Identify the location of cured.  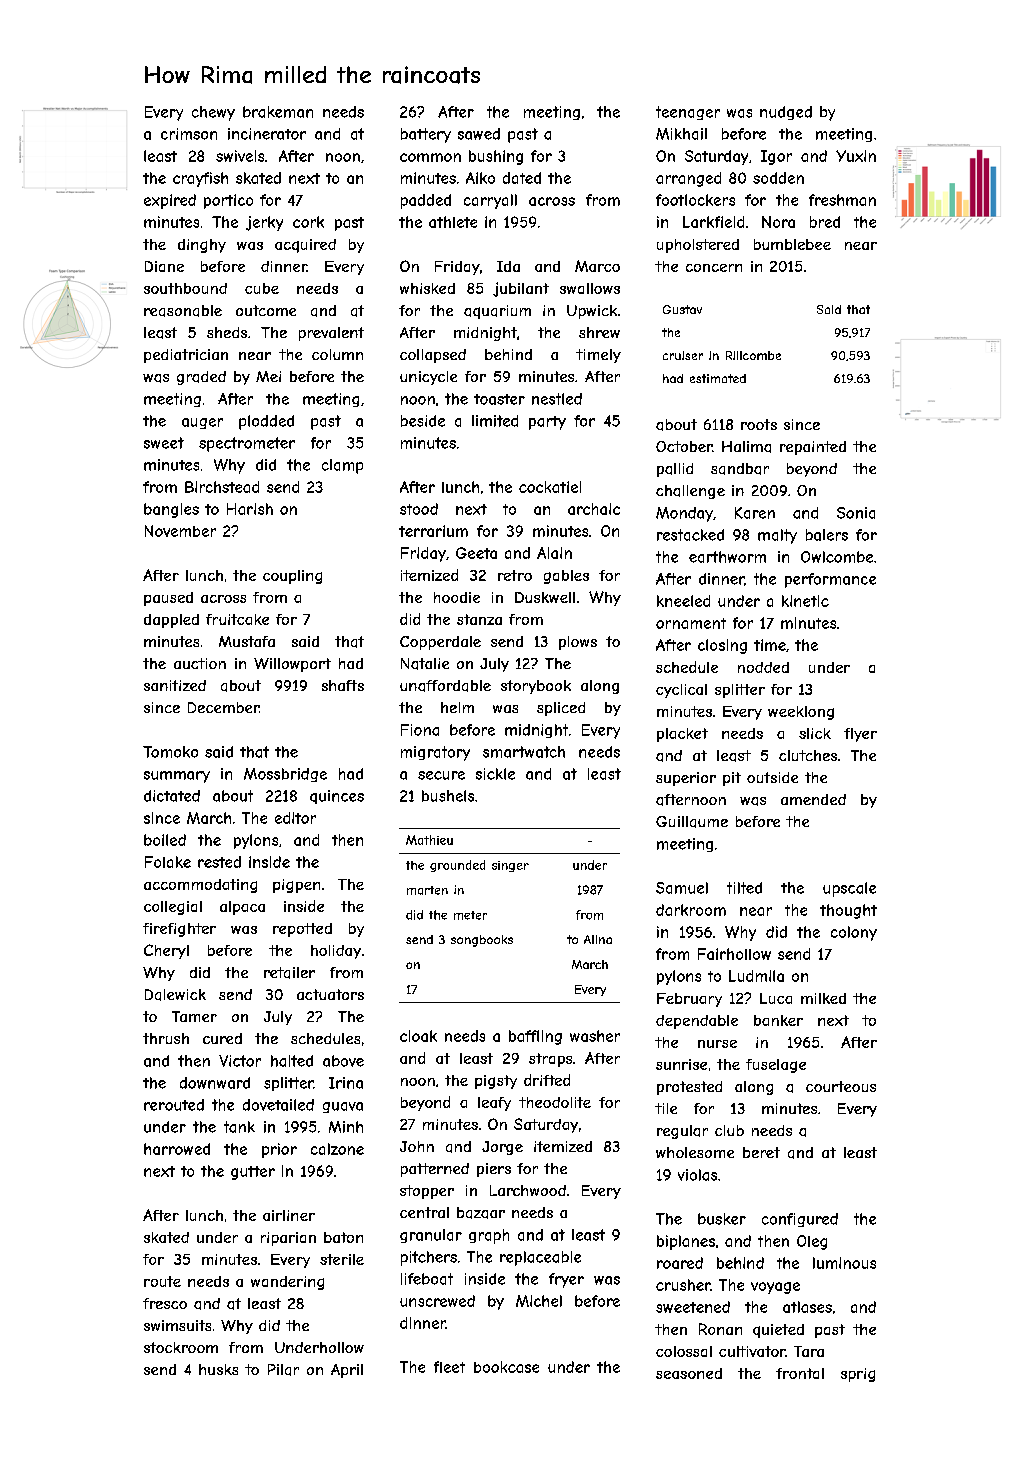
(222, 1038).
